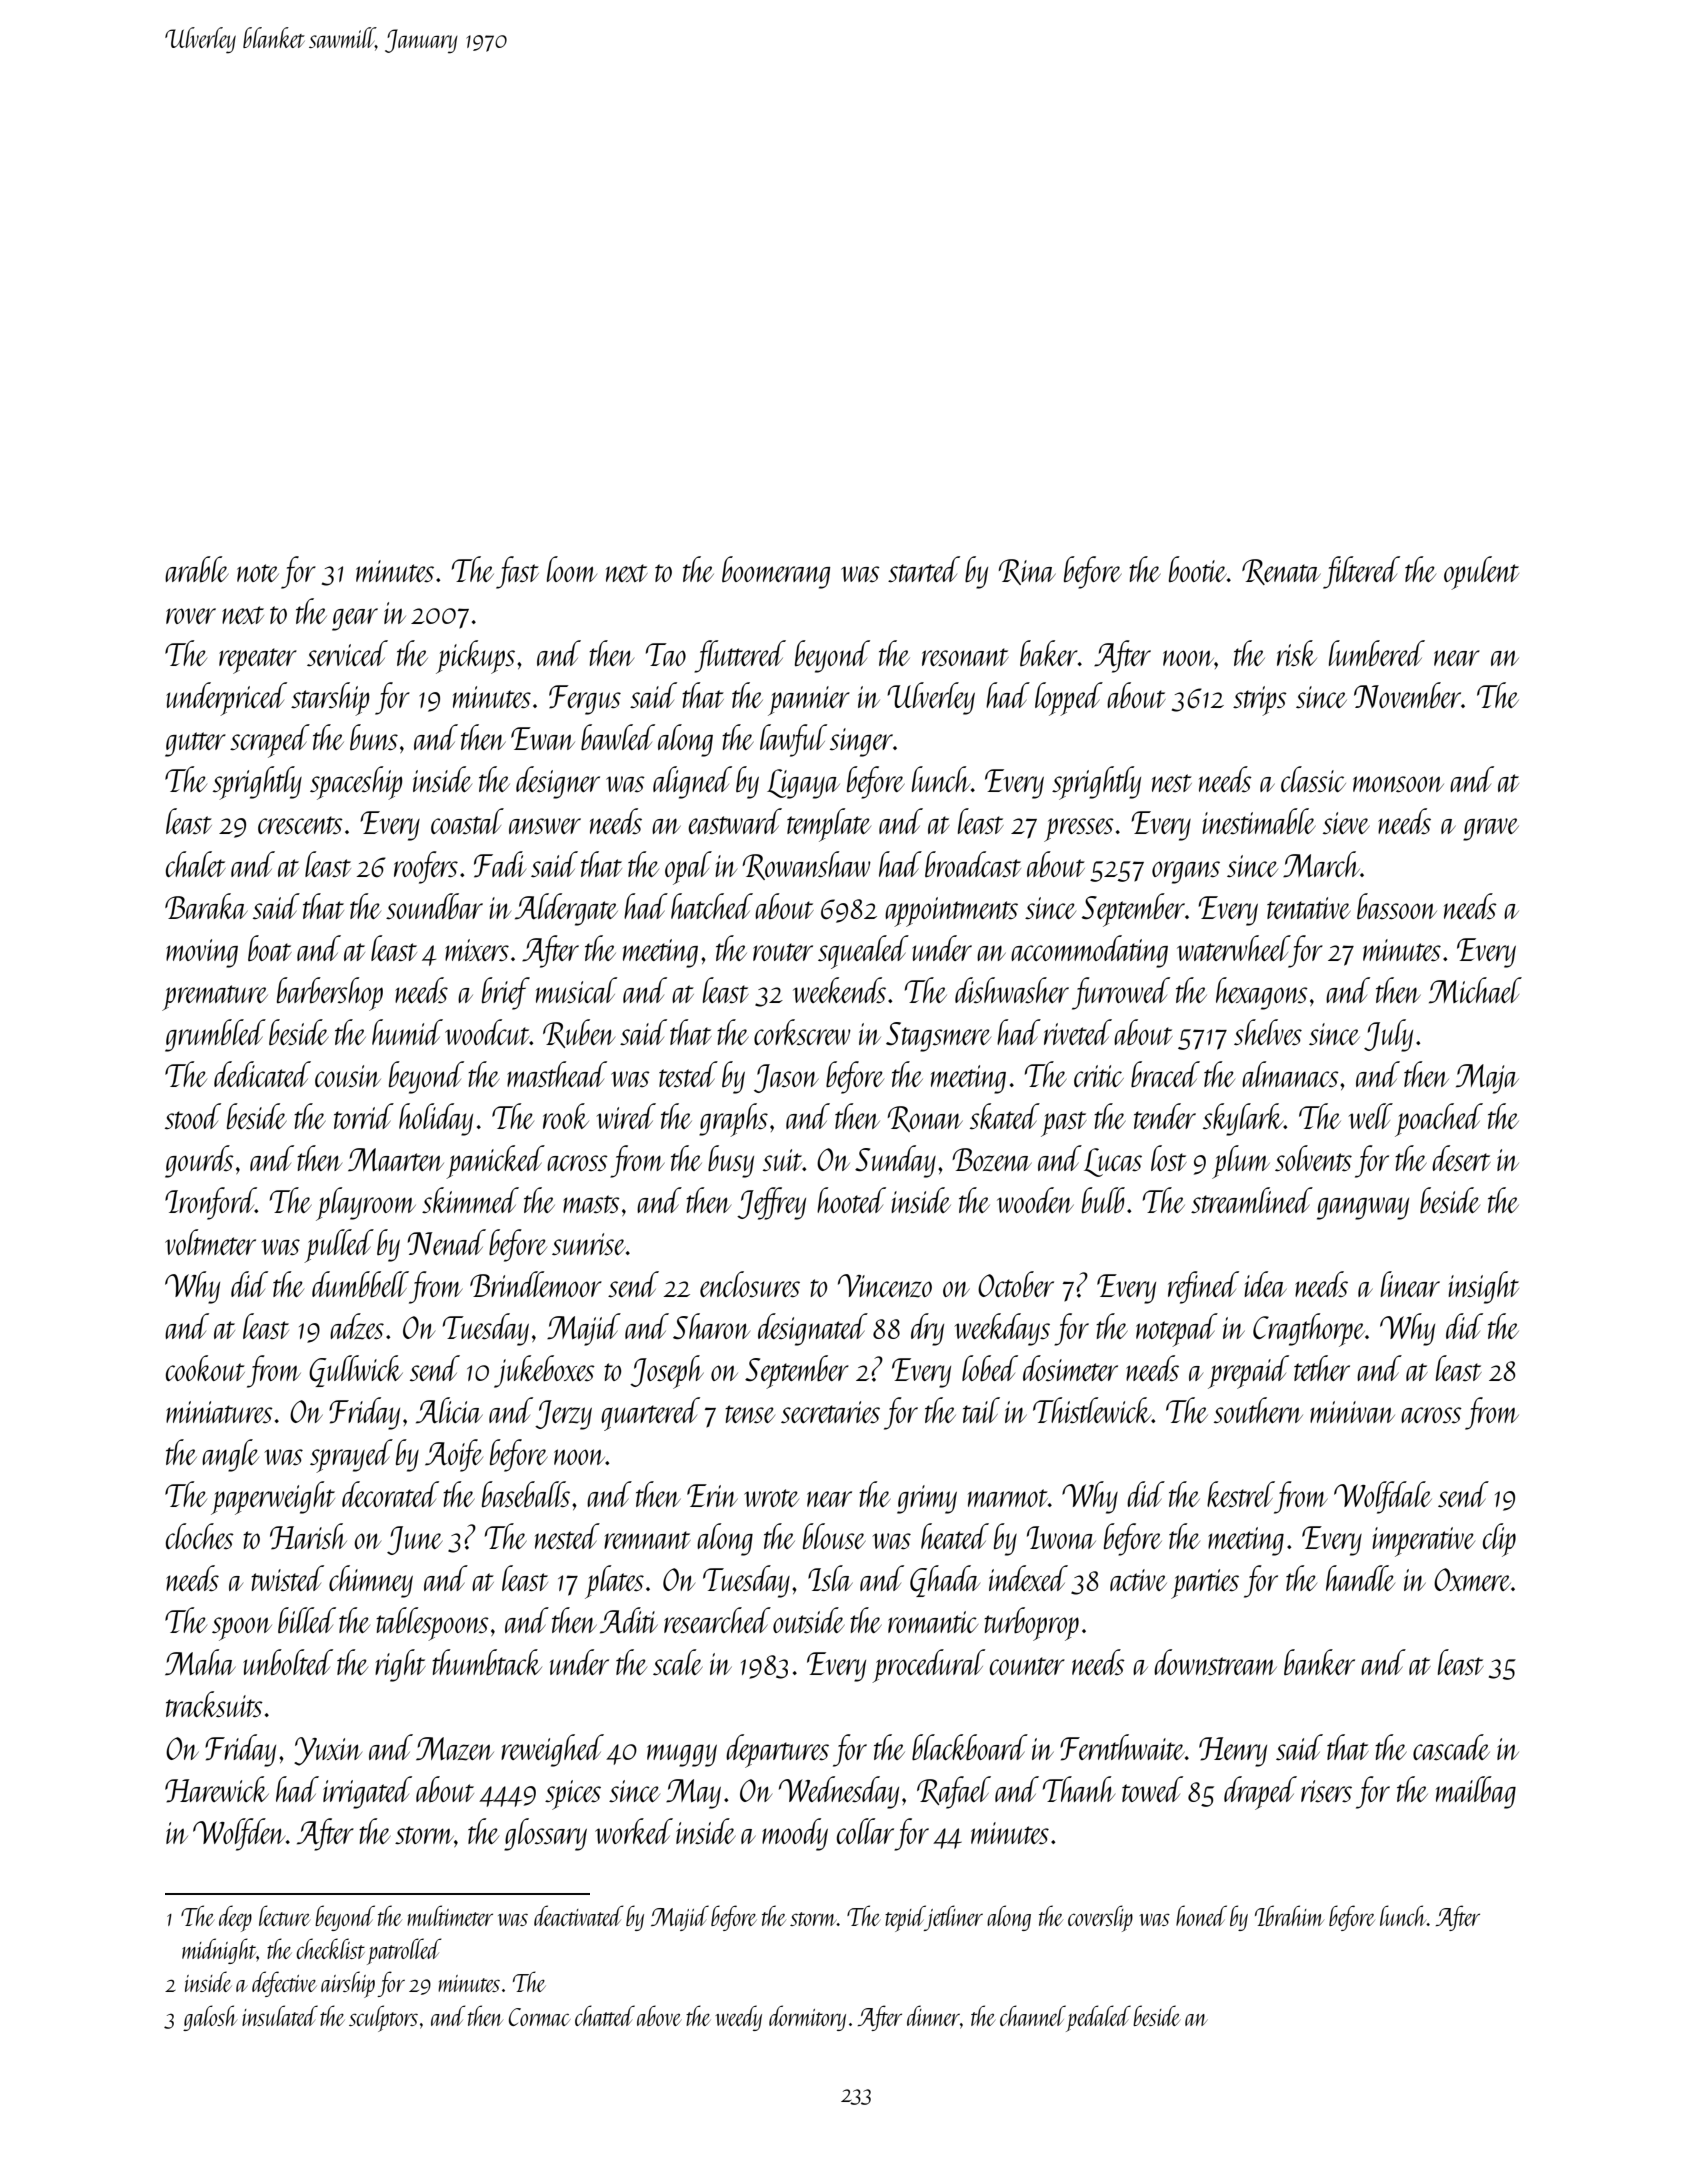  What do you see at coordinates (339, 1246) in the screenshot?
I see `pulled` at bounding box center [339, 1246].
